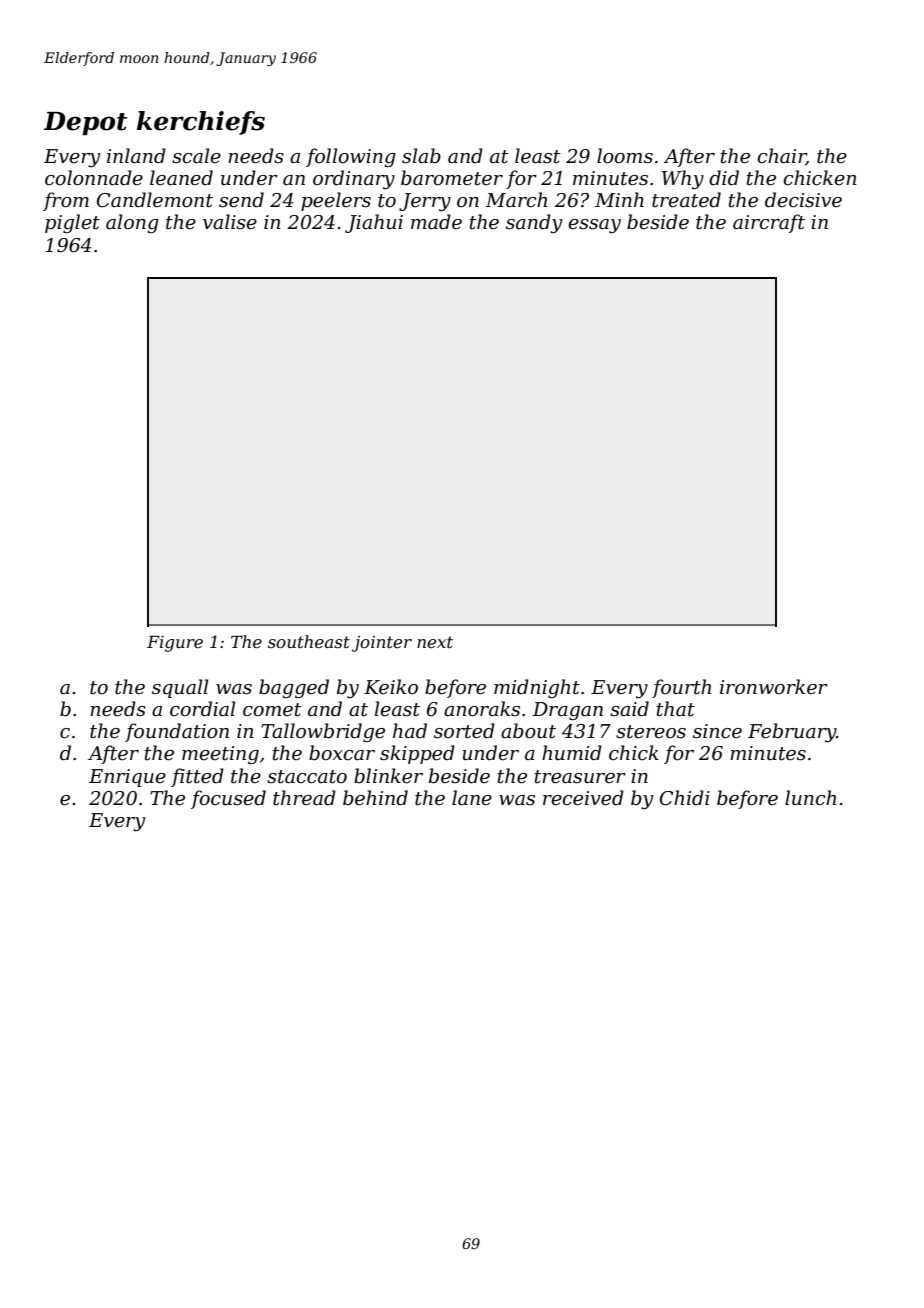 This screenshot has height=1308, width=924. What do you see at coordinates (528, 731) in the screenshot?
I see `about` at bounding box center [528, 731].
